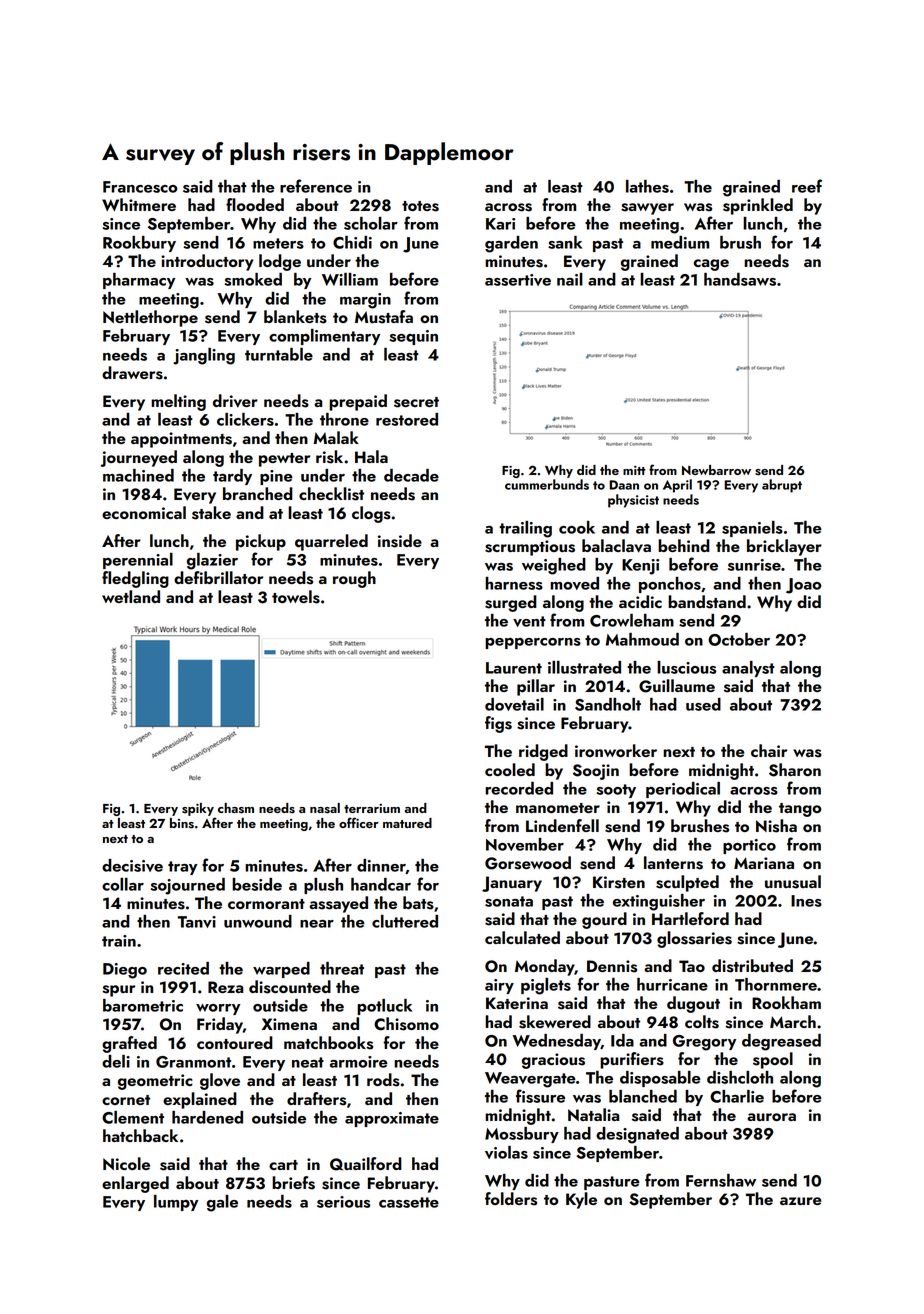 This screenshot has height=1314, width=924. I want to click on neat, so click(308, 1062).
